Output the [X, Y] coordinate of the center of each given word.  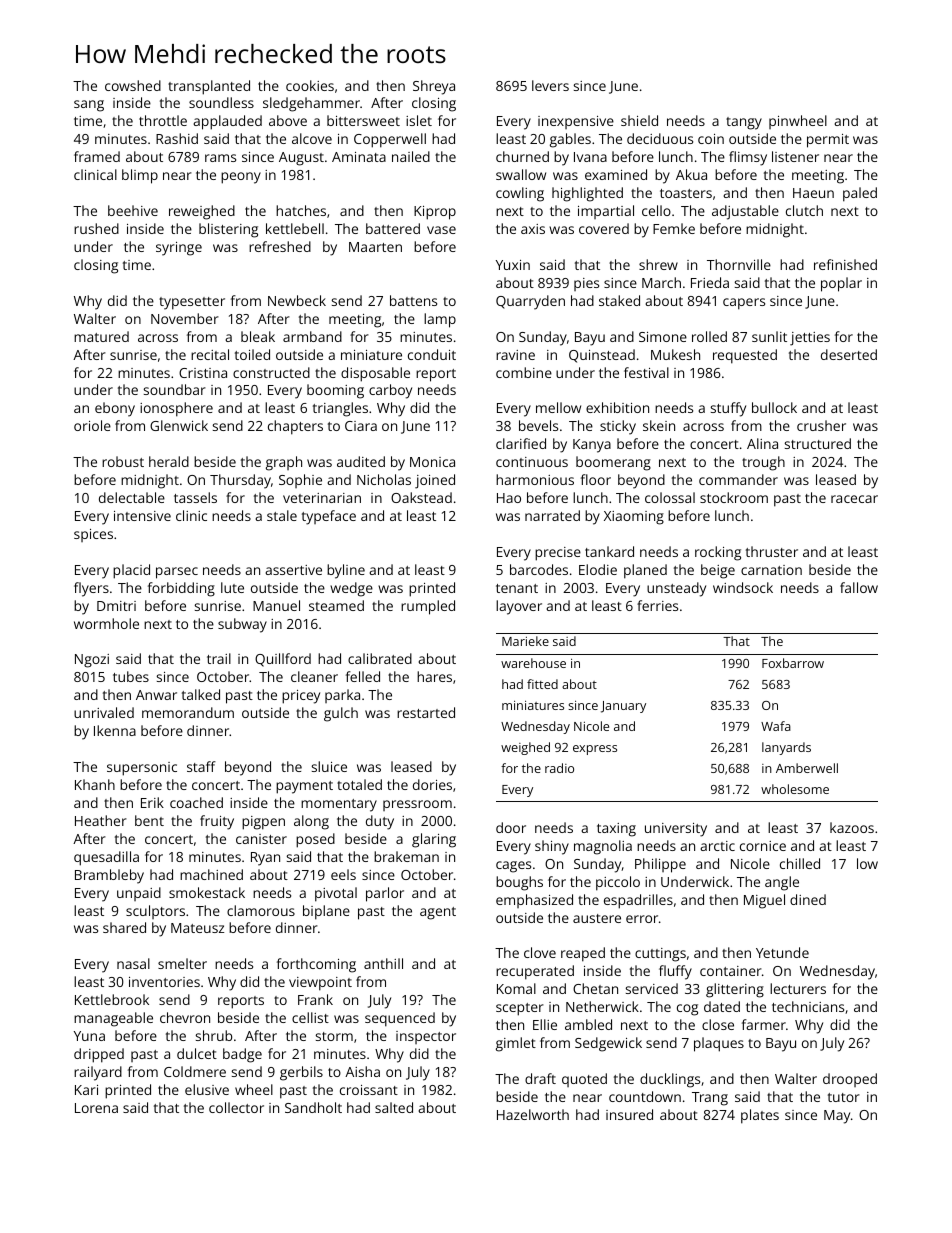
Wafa [776, 726]
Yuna [89, 1036]
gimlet [516, 1044]
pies [586, 284]
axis [533, 229]
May [837, 1117]
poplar [841, 284]
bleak [258, 336]
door [511, 827]
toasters [686, 193]
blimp [140, 176]
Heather [101, 820]
